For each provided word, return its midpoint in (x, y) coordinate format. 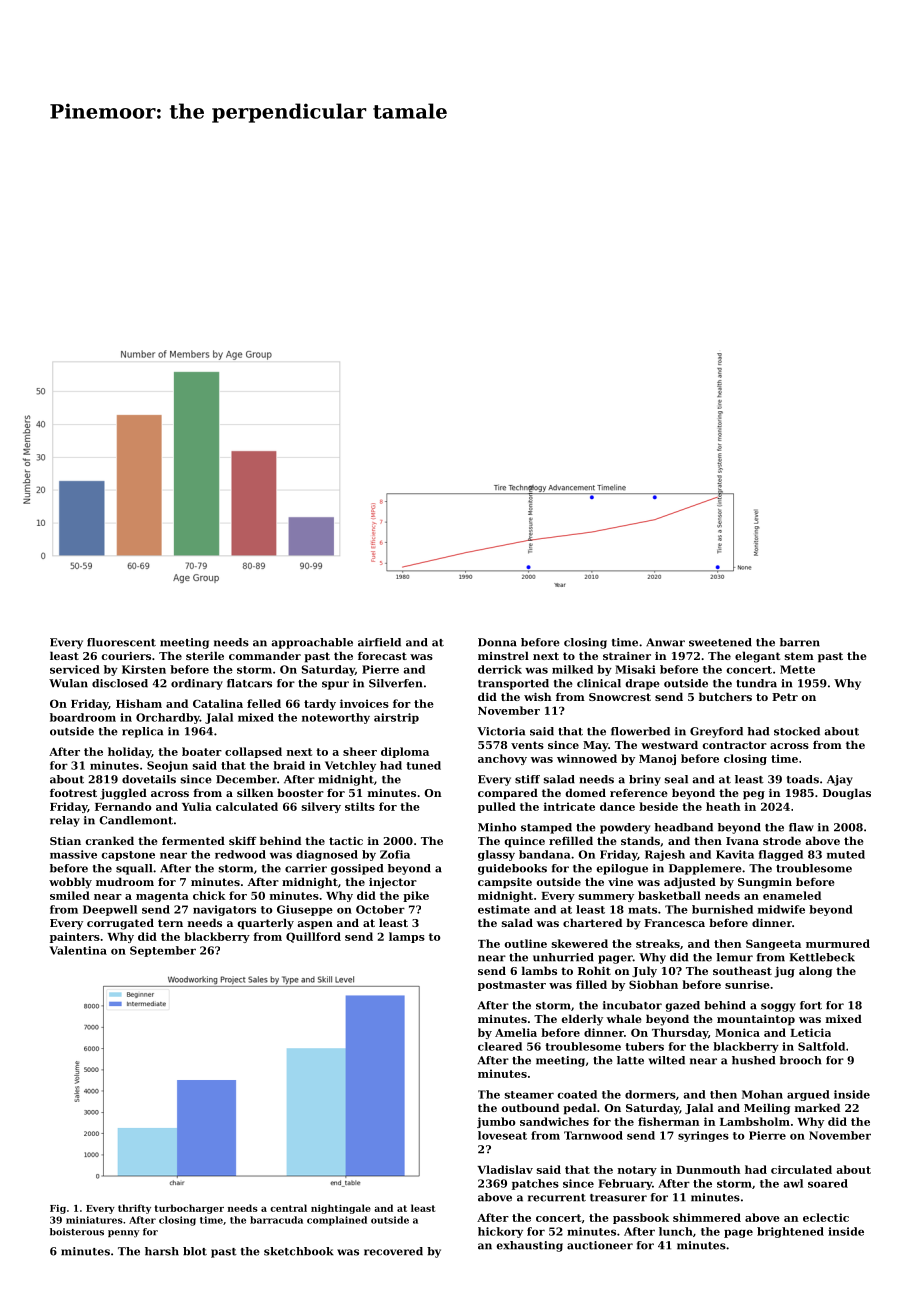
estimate (504, 909)
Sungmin (765, 883)
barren (800, 642)
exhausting (529, 1246)
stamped (546, 828)
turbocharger (189, 1209)
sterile (205, 655)
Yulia (197, 806)
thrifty (134, 1209)
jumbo (496, 1122)
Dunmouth (708, 1169)
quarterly (266, 924)
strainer (627, 656)
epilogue (622, 869)
